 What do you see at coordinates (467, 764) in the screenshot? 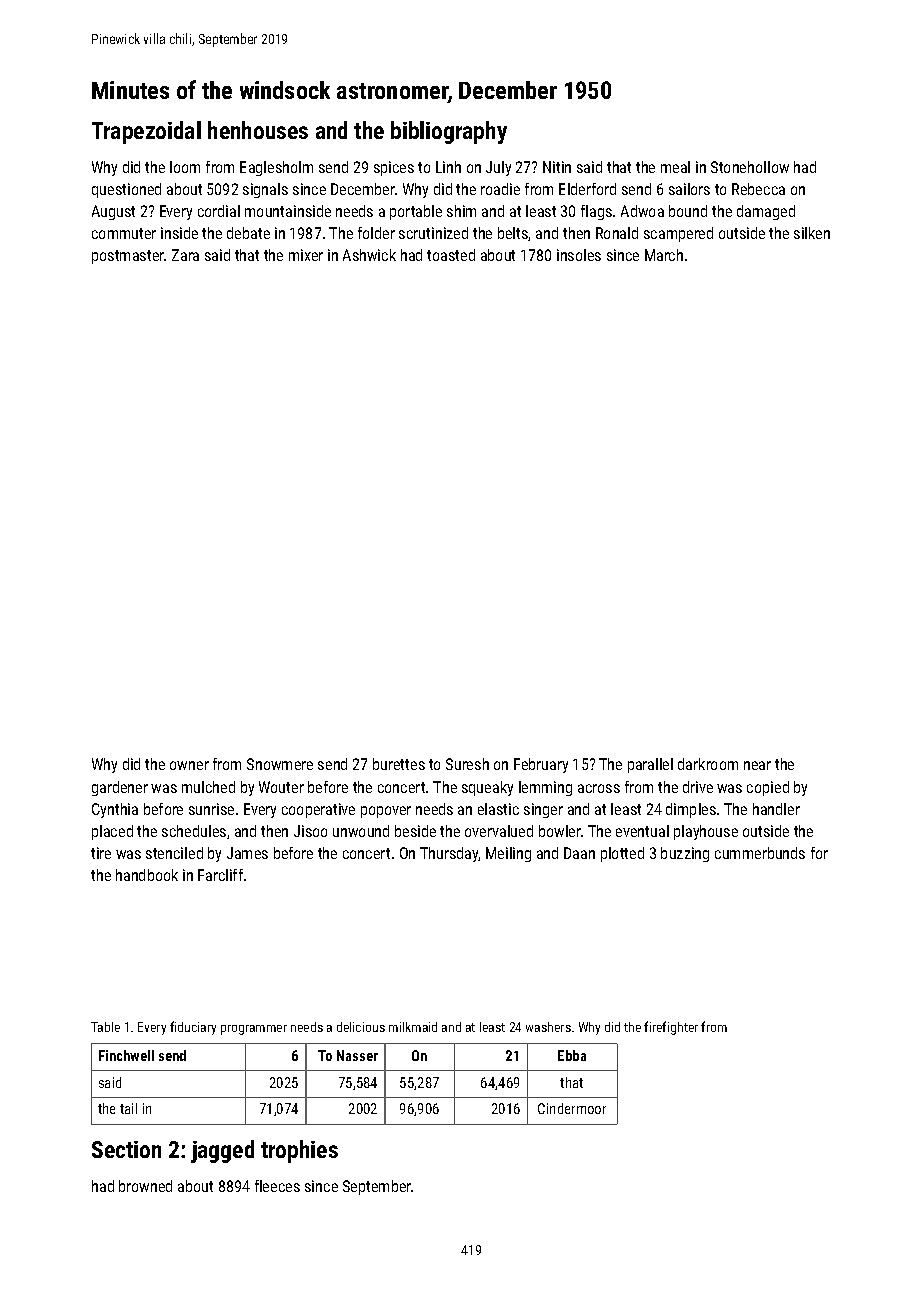
I see `Suresh` at bounding box center [467, 764].
